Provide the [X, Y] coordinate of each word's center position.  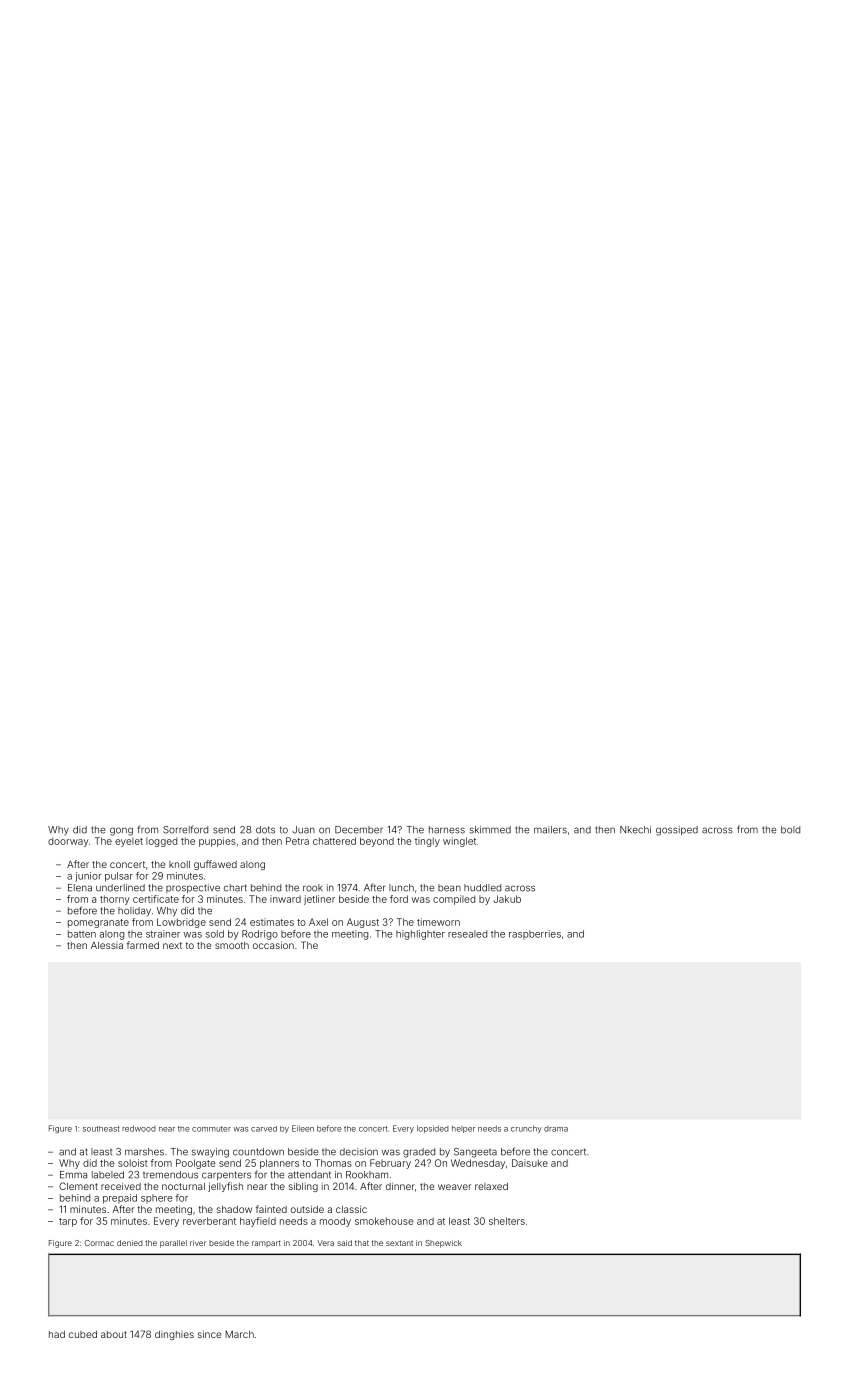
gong [121, 831]
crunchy [526, 1129]
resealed [467, 934]
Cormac [99, 1243]
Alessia [107, 945]
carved [264, 1129]
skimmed [490, 830]
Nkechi [635, 830]
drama [556, 1129]
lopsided [433, 1129]
